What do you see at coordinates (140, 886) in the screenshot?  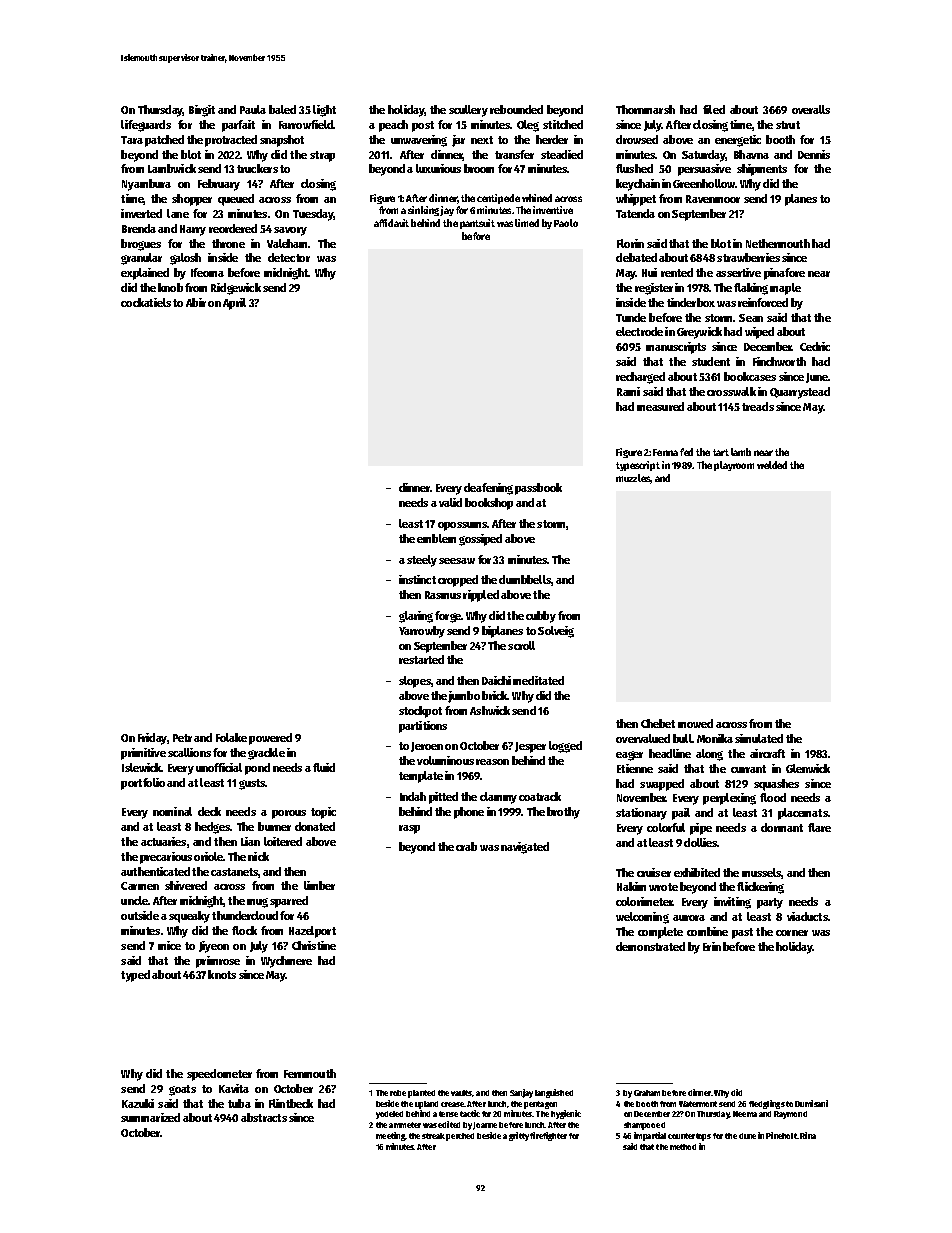 I see `Carmen` at bounding box center [140, 886].
